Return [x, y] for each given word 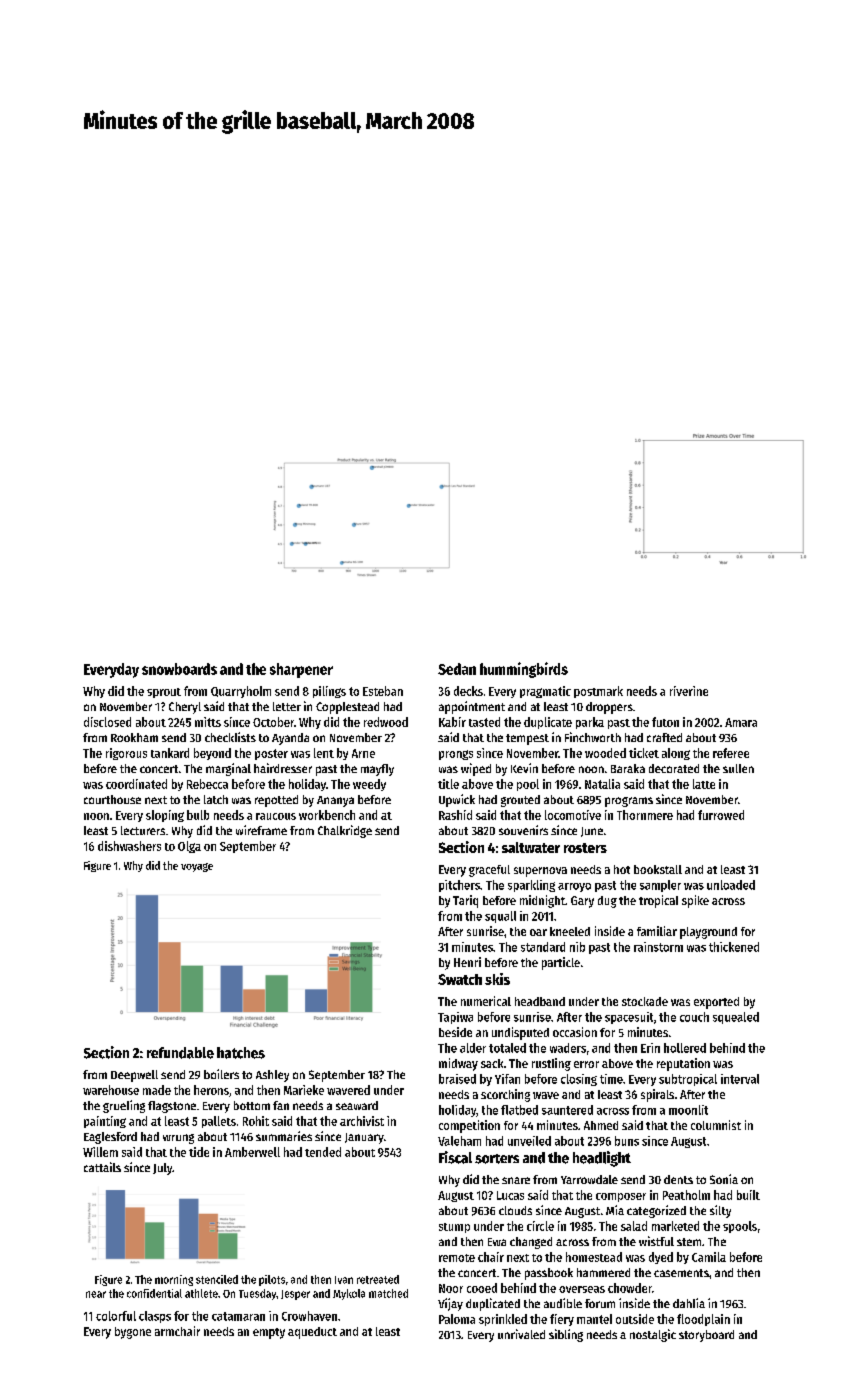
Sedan [457, 669]
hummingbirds [524, 670]
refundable [180, 1053]
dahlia [689, 1303]
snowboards [179, 669]
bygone [133, 1333]
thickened [734, 947]
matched [388, 1293]
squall [500, 917]
